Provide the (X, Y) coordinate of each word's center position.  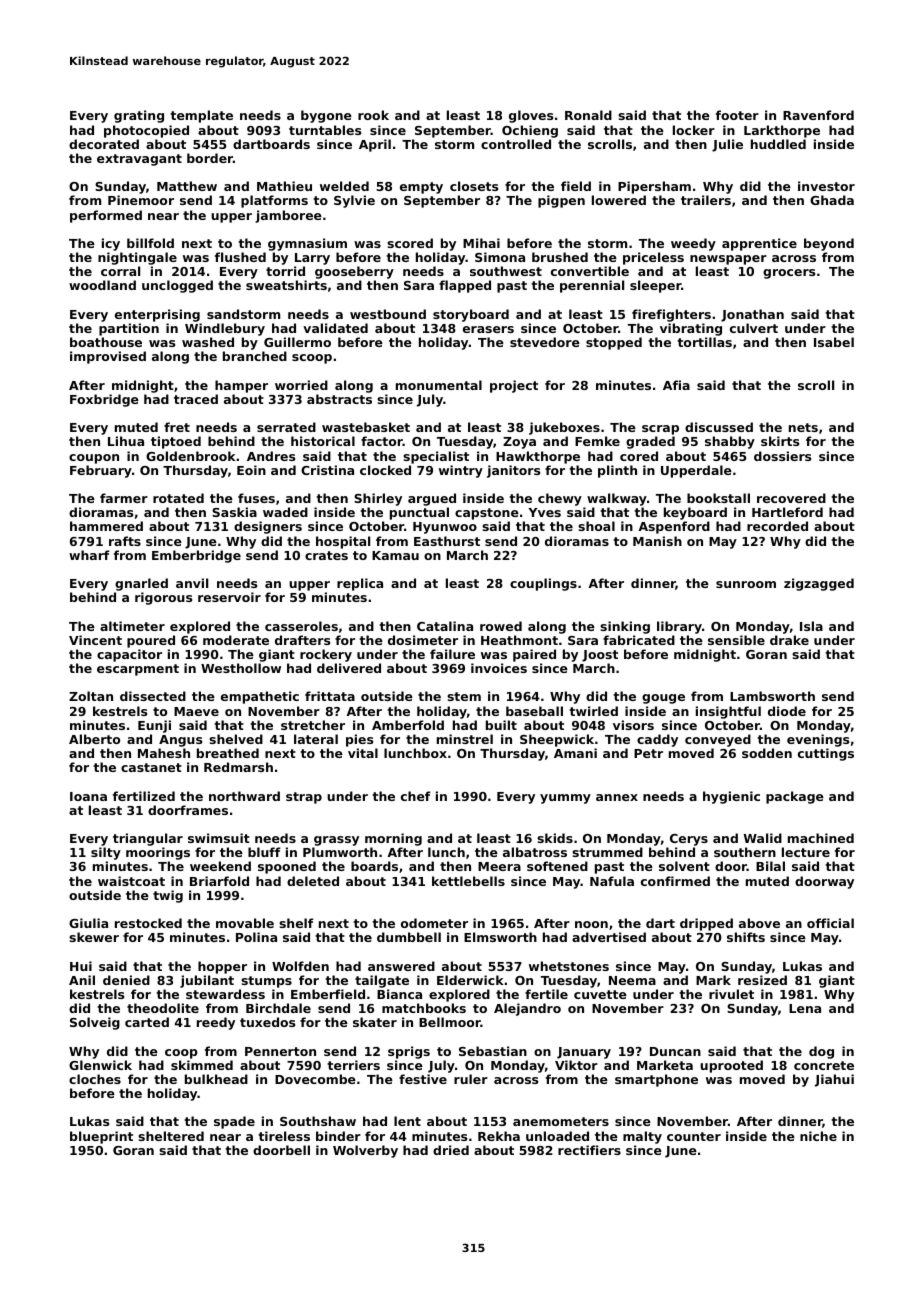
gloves (531, 116)
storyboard (471, 315)
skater (375, 1022)
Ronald (588, 115)
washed (208, 342)
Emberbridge (196, 556)
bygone (326, 116)
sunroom (746, 584)
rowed (501, 626)
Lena (805, 1008)
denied (126, 980)
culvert (754, 328)
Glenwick (100, 1065)
